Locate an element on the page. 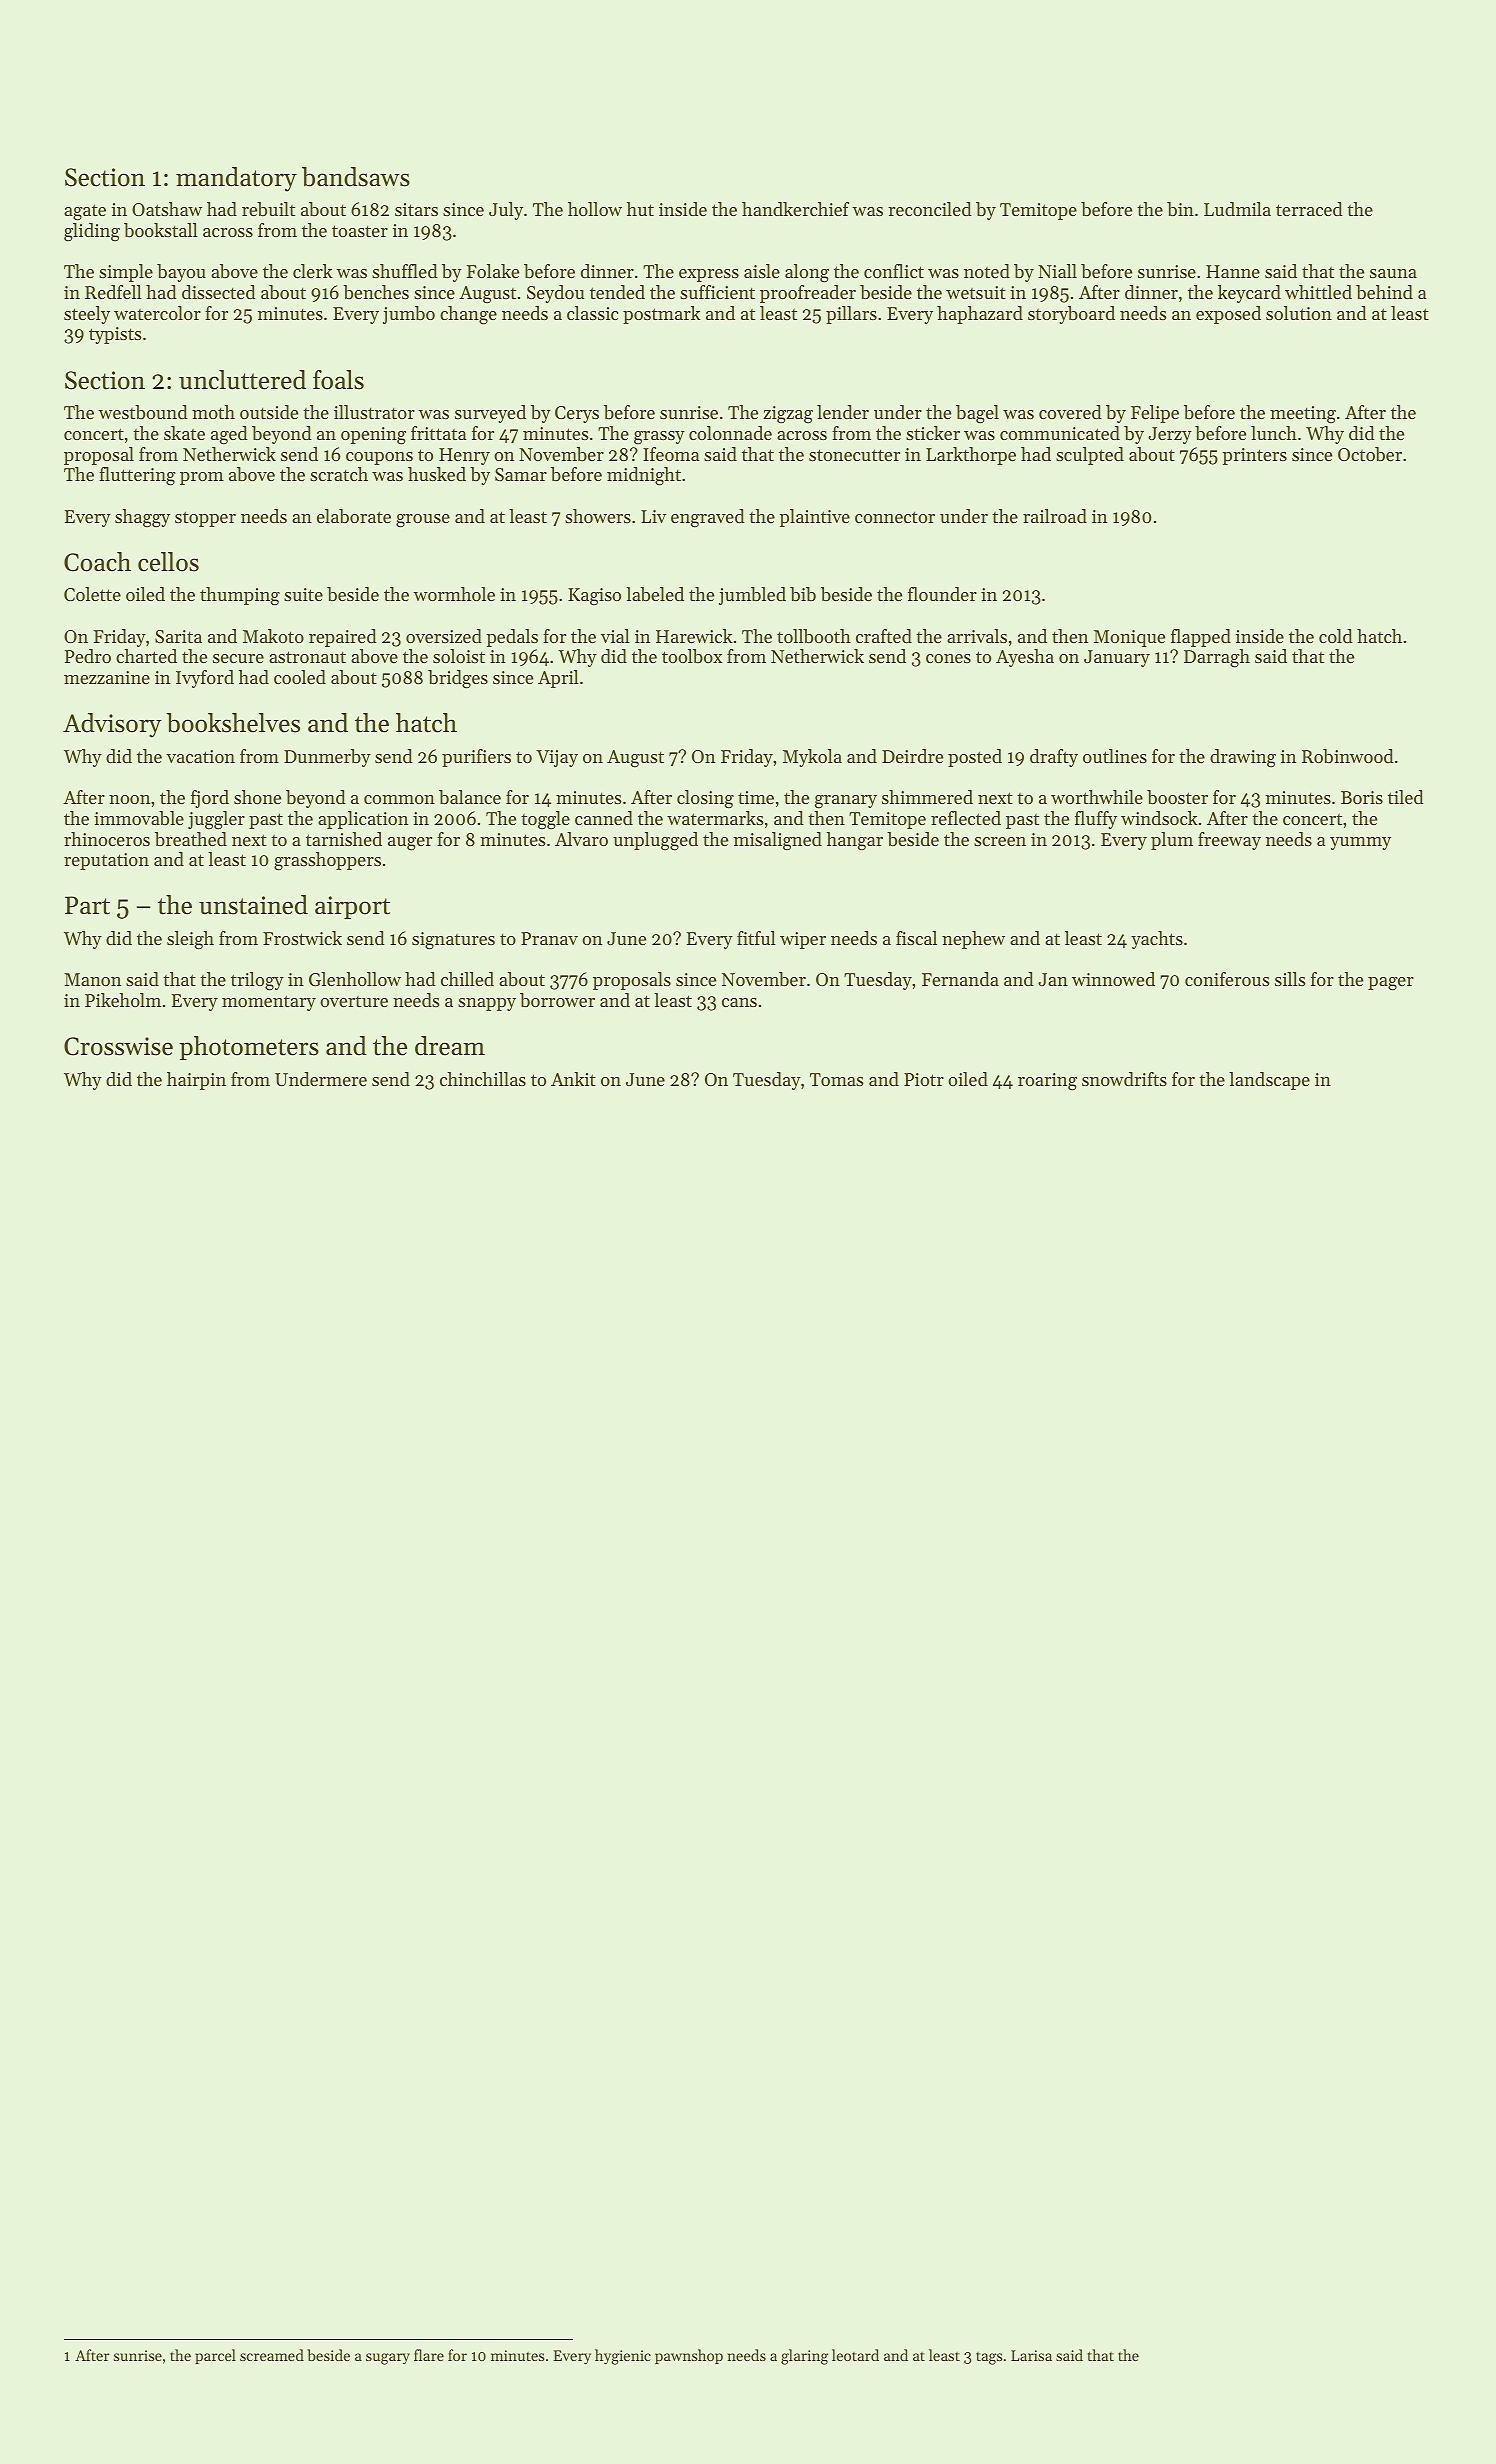 The width and height of the document is (1496, 2464). landscape is located at coordinates (1269, 1081).
